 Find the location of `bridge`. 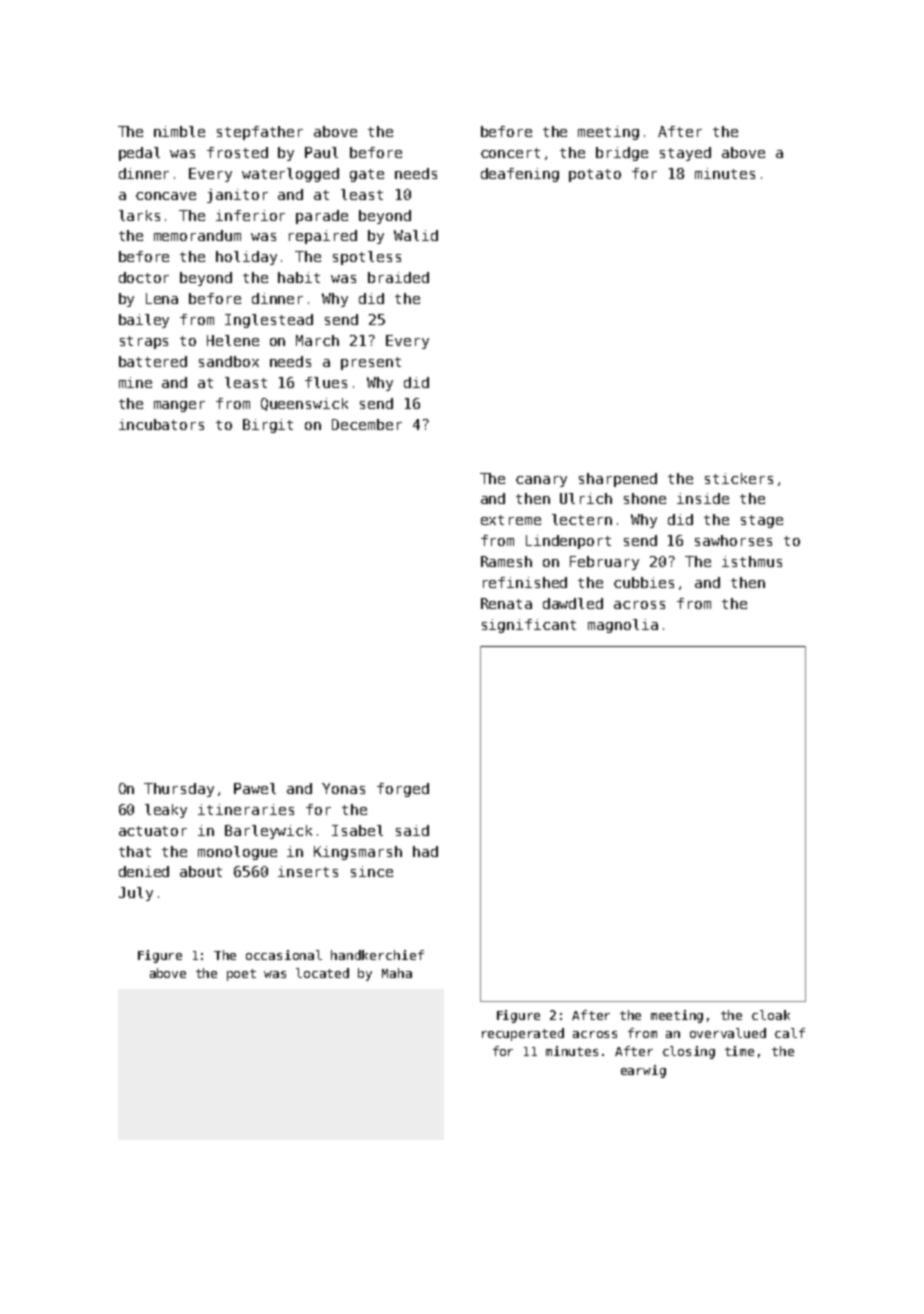

bridge is located at coordinates (622, 154).
